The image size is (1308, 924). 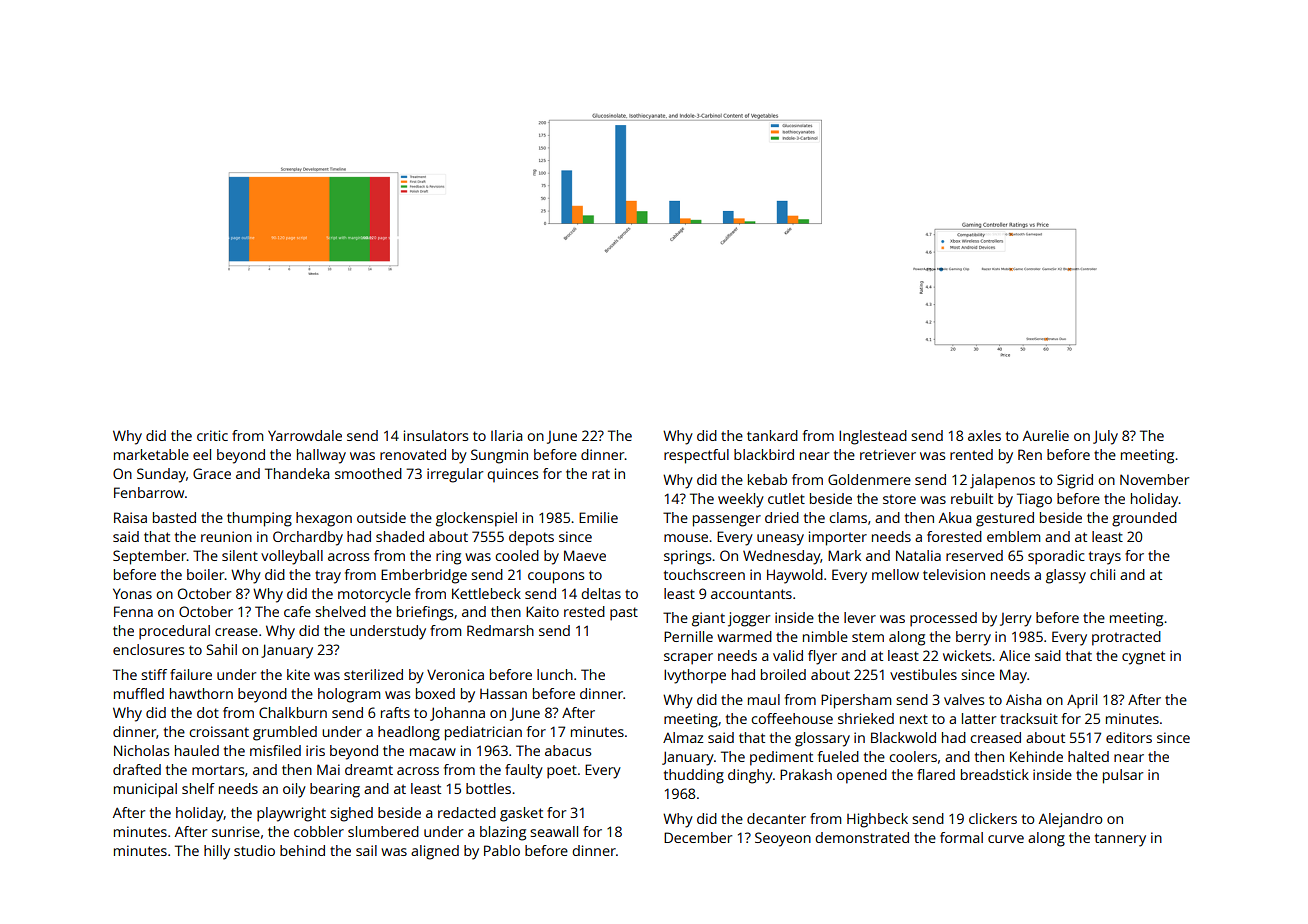 I want to click on motorcycle, so click(x=374, y=595).
